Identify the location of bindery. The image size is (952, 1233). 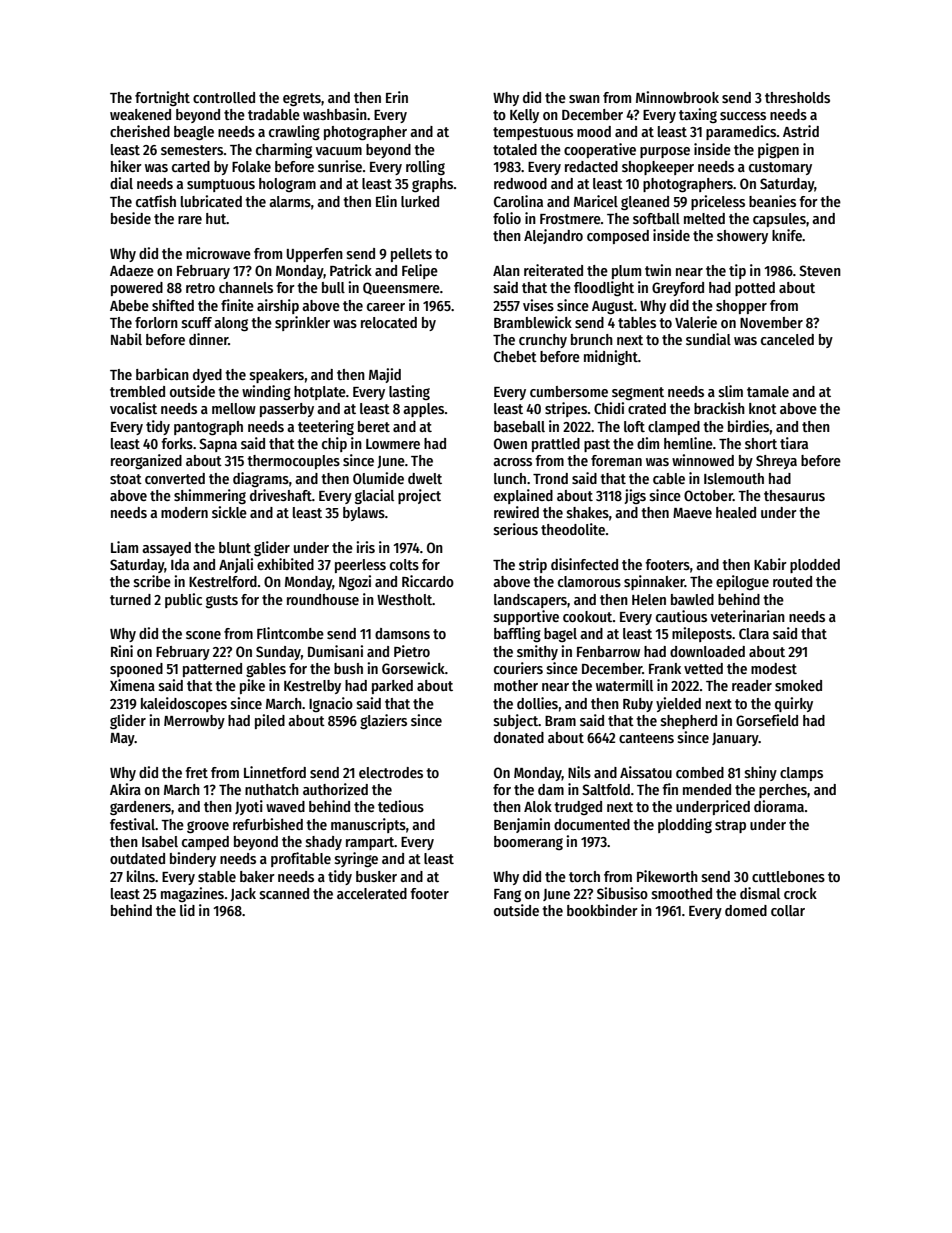
(193, 859).
